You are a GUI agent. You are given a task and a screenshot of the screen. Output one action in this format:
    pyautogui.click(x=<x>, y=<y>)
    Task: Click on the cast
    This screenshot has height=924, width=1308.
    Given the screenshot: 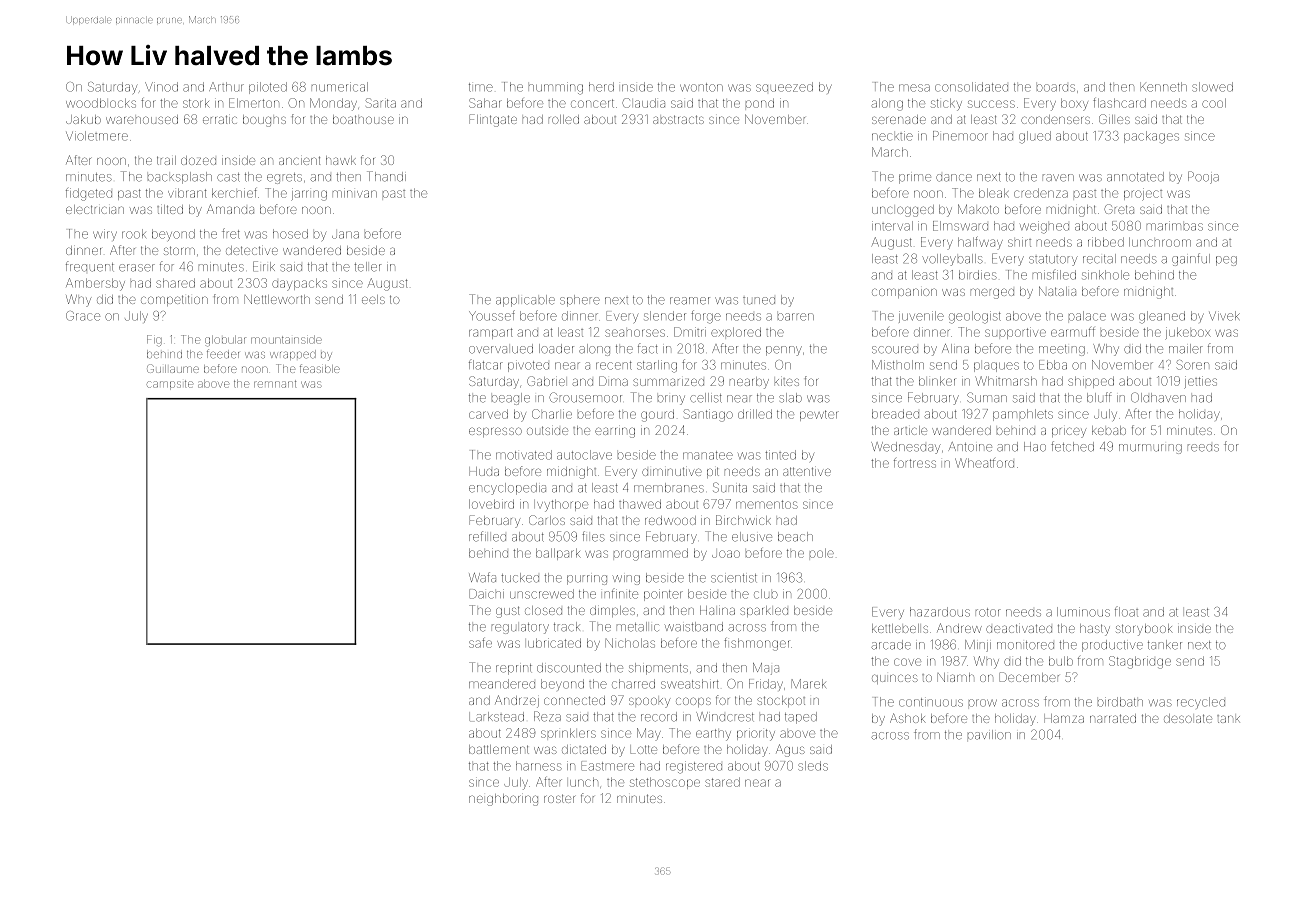 What is the action you would take?
    pyautogui.click(x=228, y=177)
